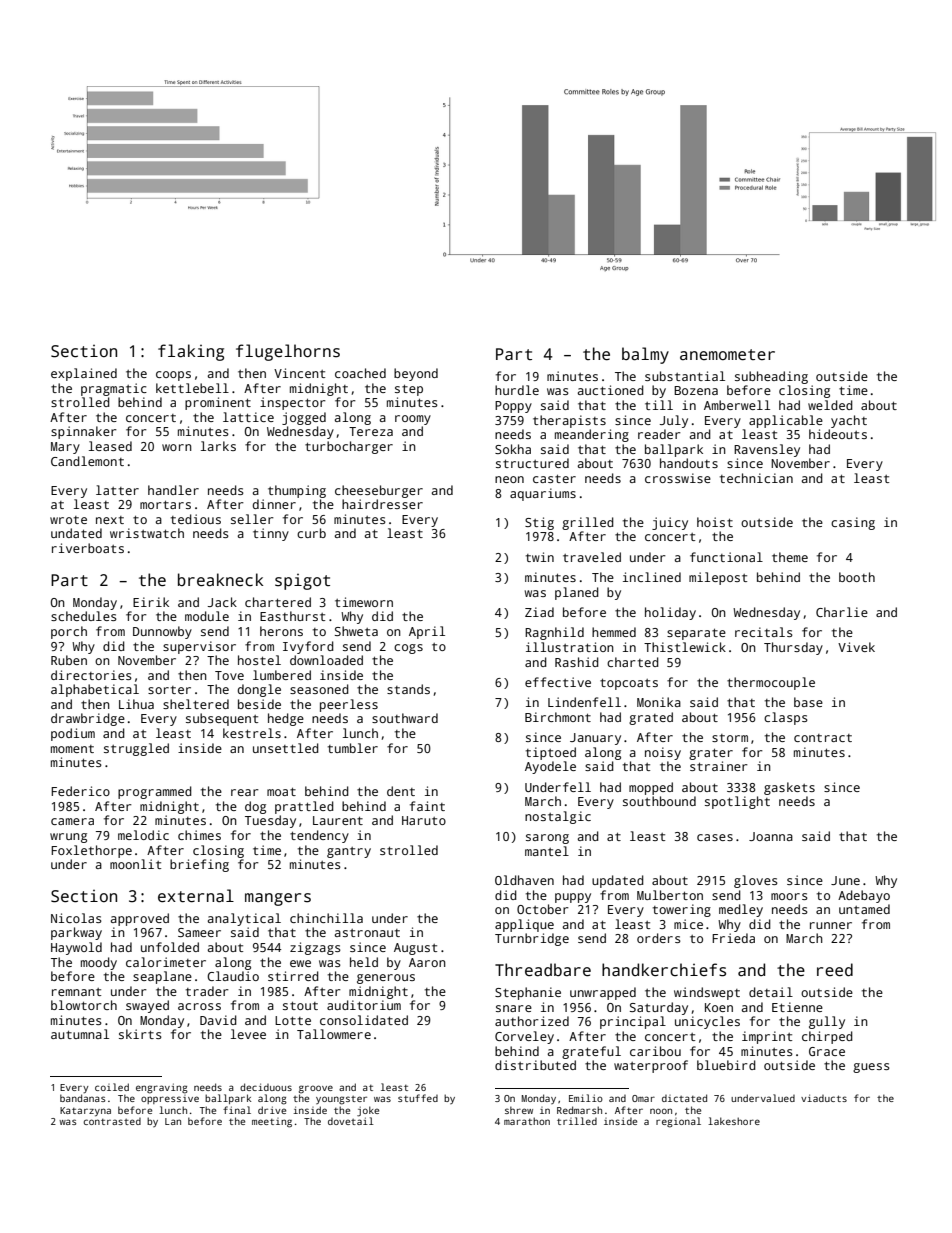 Image resolution: width=952 pixels, height=1233 pixels. Describe the element at coordinates (789, 788) in the screenshot. I see `gaskets` at that location.
